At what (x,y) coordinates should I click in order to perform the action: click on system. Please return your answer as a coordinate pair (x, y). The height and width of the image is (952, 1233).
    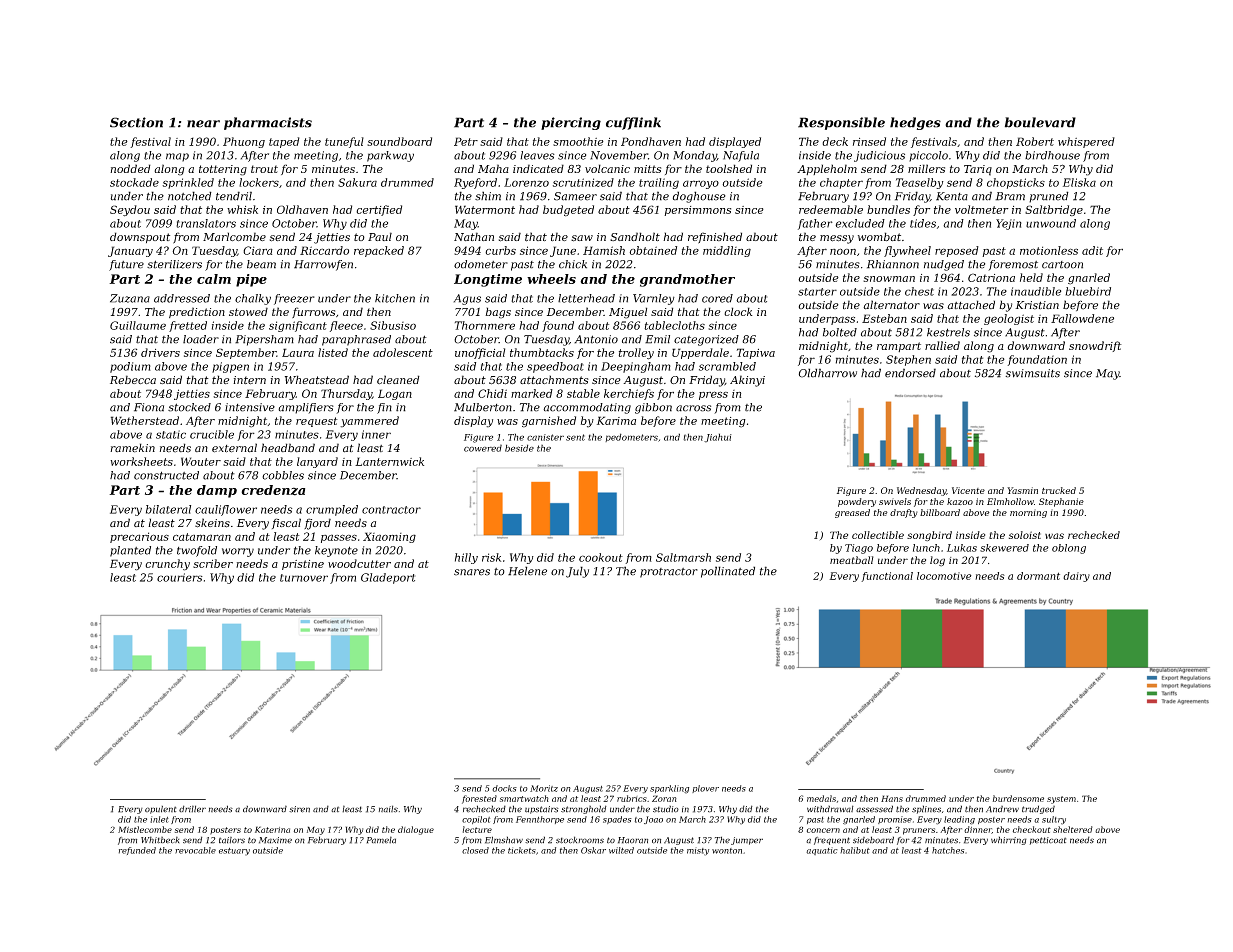
    Looking at the image, I should click on (1061, 800).
